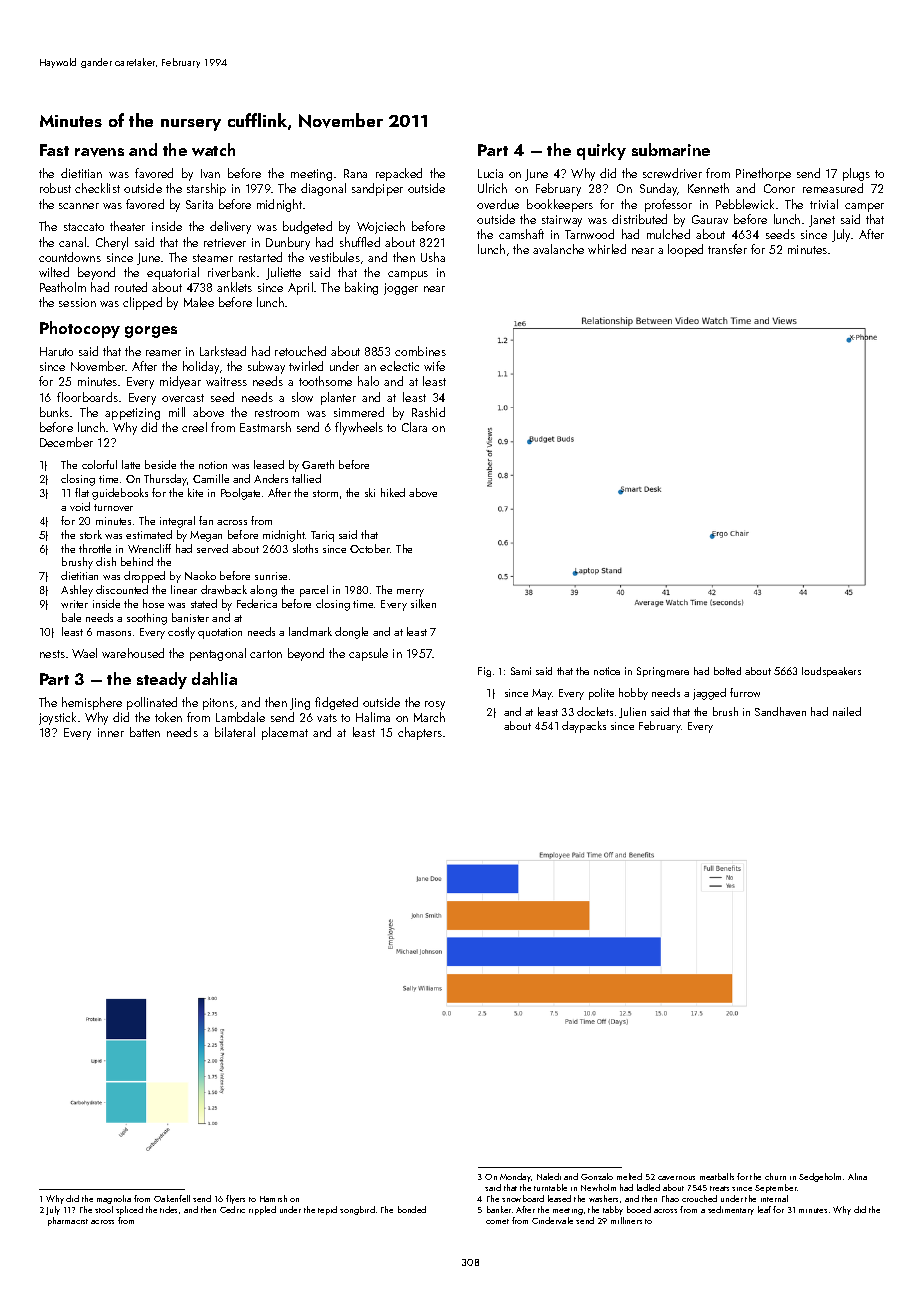 The height and width of the screenshot is (1308, 924). What do you see at coordinates (68, 1221) in the screenshot?
I see `pharmacist` at bounding box center [68, 1221].
